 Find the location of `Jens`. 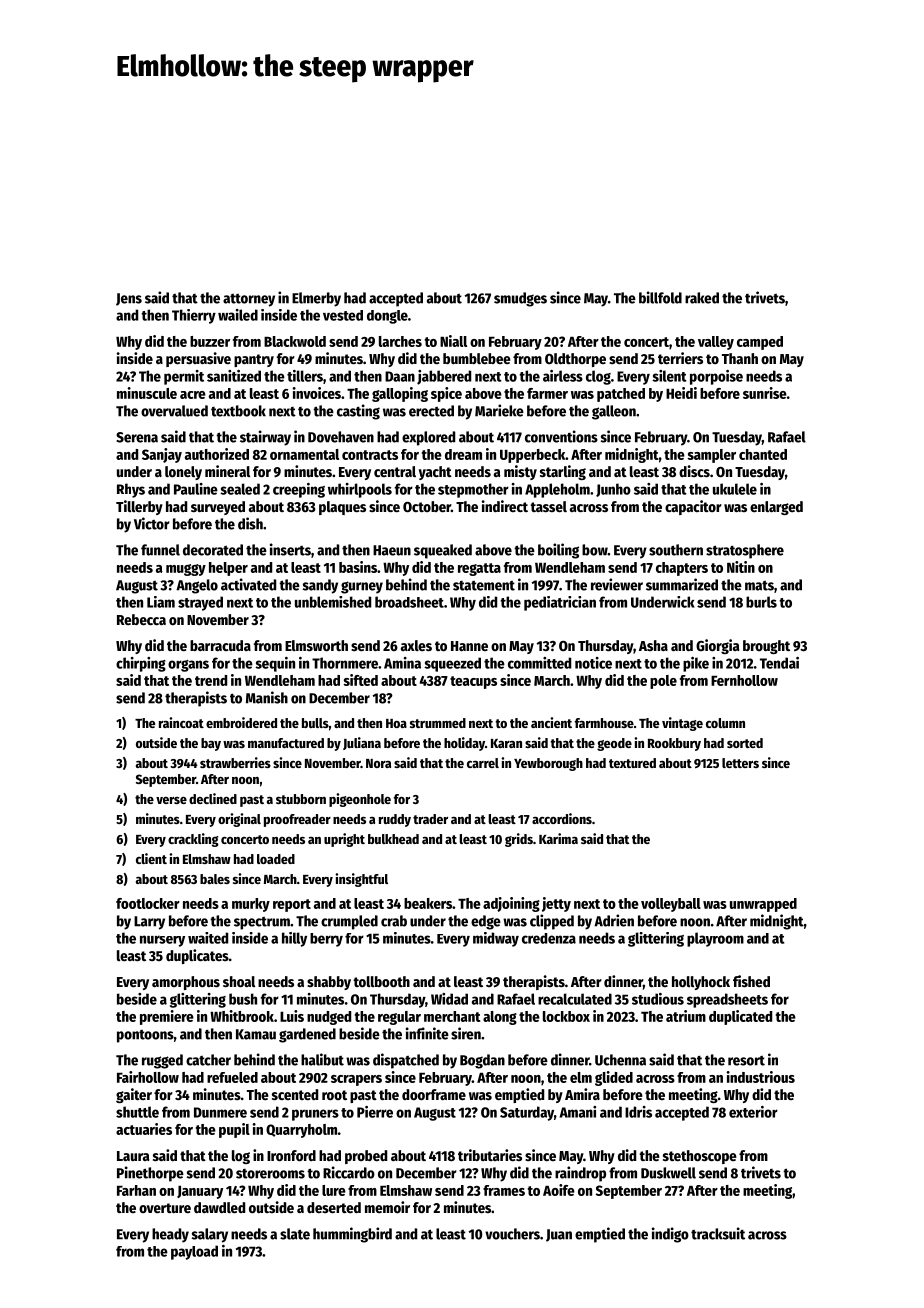

Jens is located at coordinates (129, 299).
